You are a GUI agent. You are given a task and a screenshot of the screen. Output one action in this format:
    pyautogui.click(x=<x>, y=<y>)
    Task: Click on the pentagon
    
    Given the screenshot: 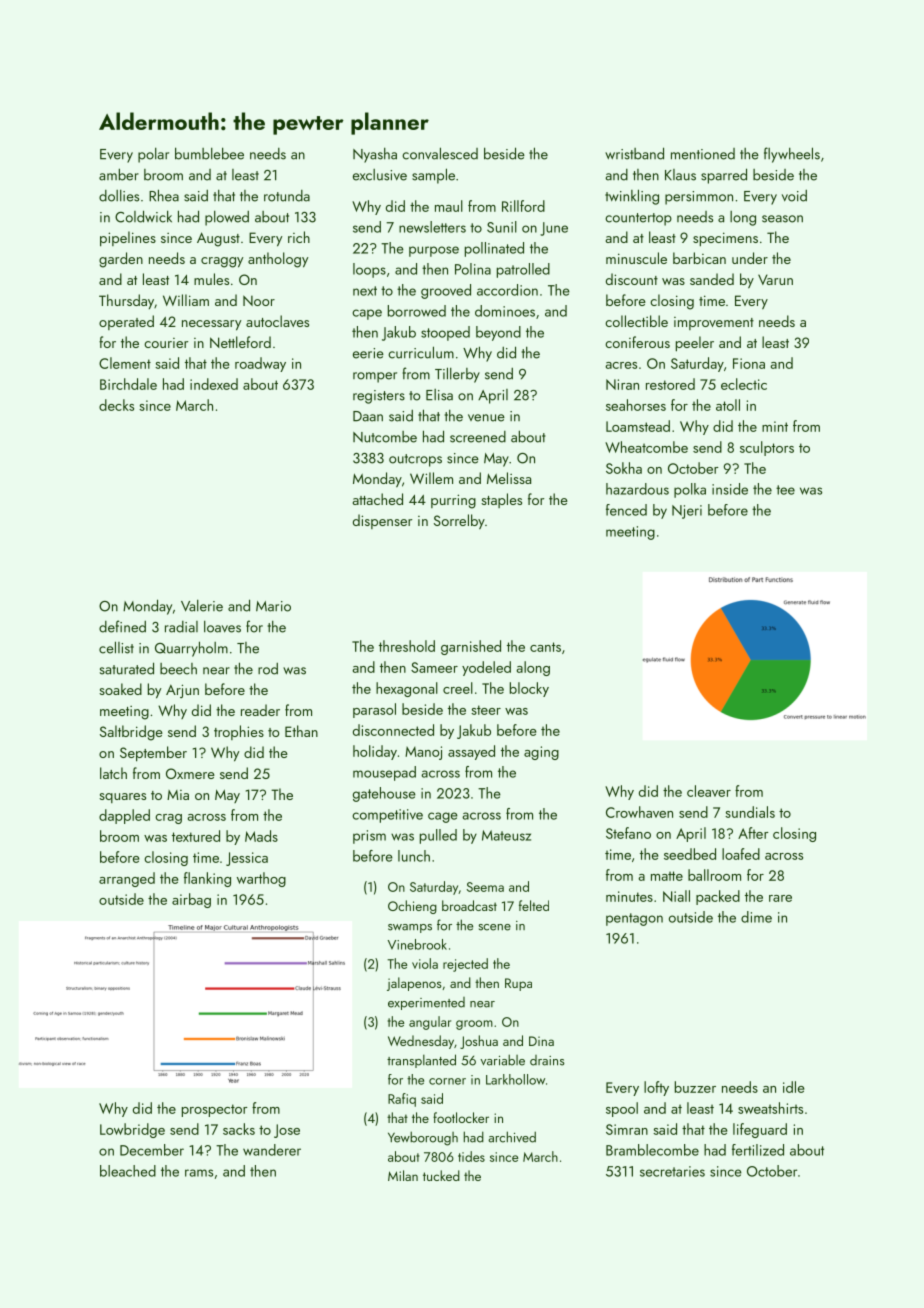 What is the action you would take?
    pyautogui.click(x=634, y=919)
